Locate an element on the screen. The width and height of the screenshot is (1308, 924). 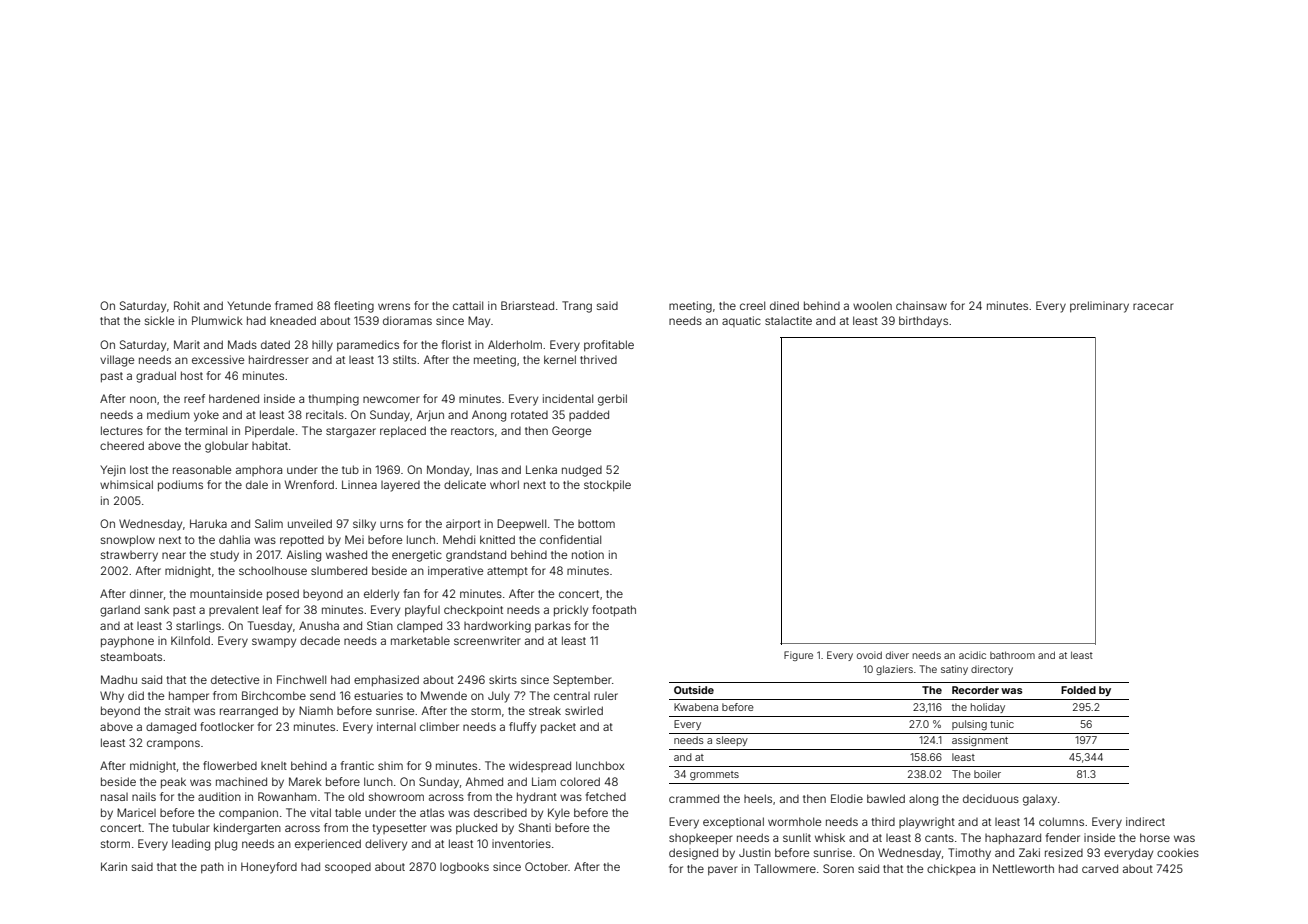
galaxy is located at coordinates (1040, 800).
